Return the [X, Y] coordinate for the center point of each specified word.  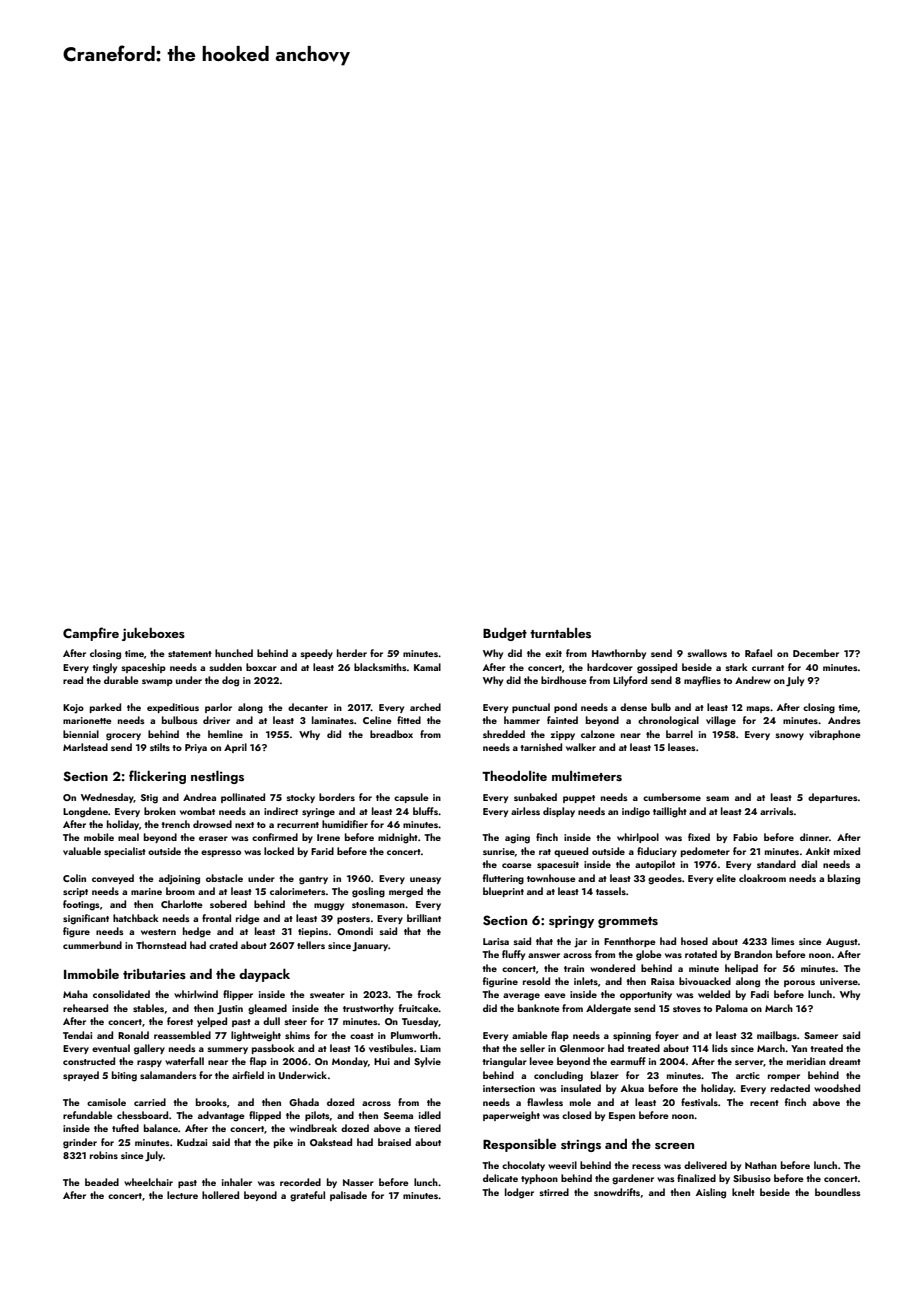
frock [429, 994]
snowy [789, 736]
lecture [182, 1195]
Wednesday [107, 798]
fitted [409, 720]
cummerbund [92, 945]
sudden [225, 667]
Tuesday [420, 1022]
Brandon [753, 954]
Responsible [519, 1145]
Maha [75, 994]
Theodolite [514, 775]
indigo [636, 812]
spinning [632, 1037]
